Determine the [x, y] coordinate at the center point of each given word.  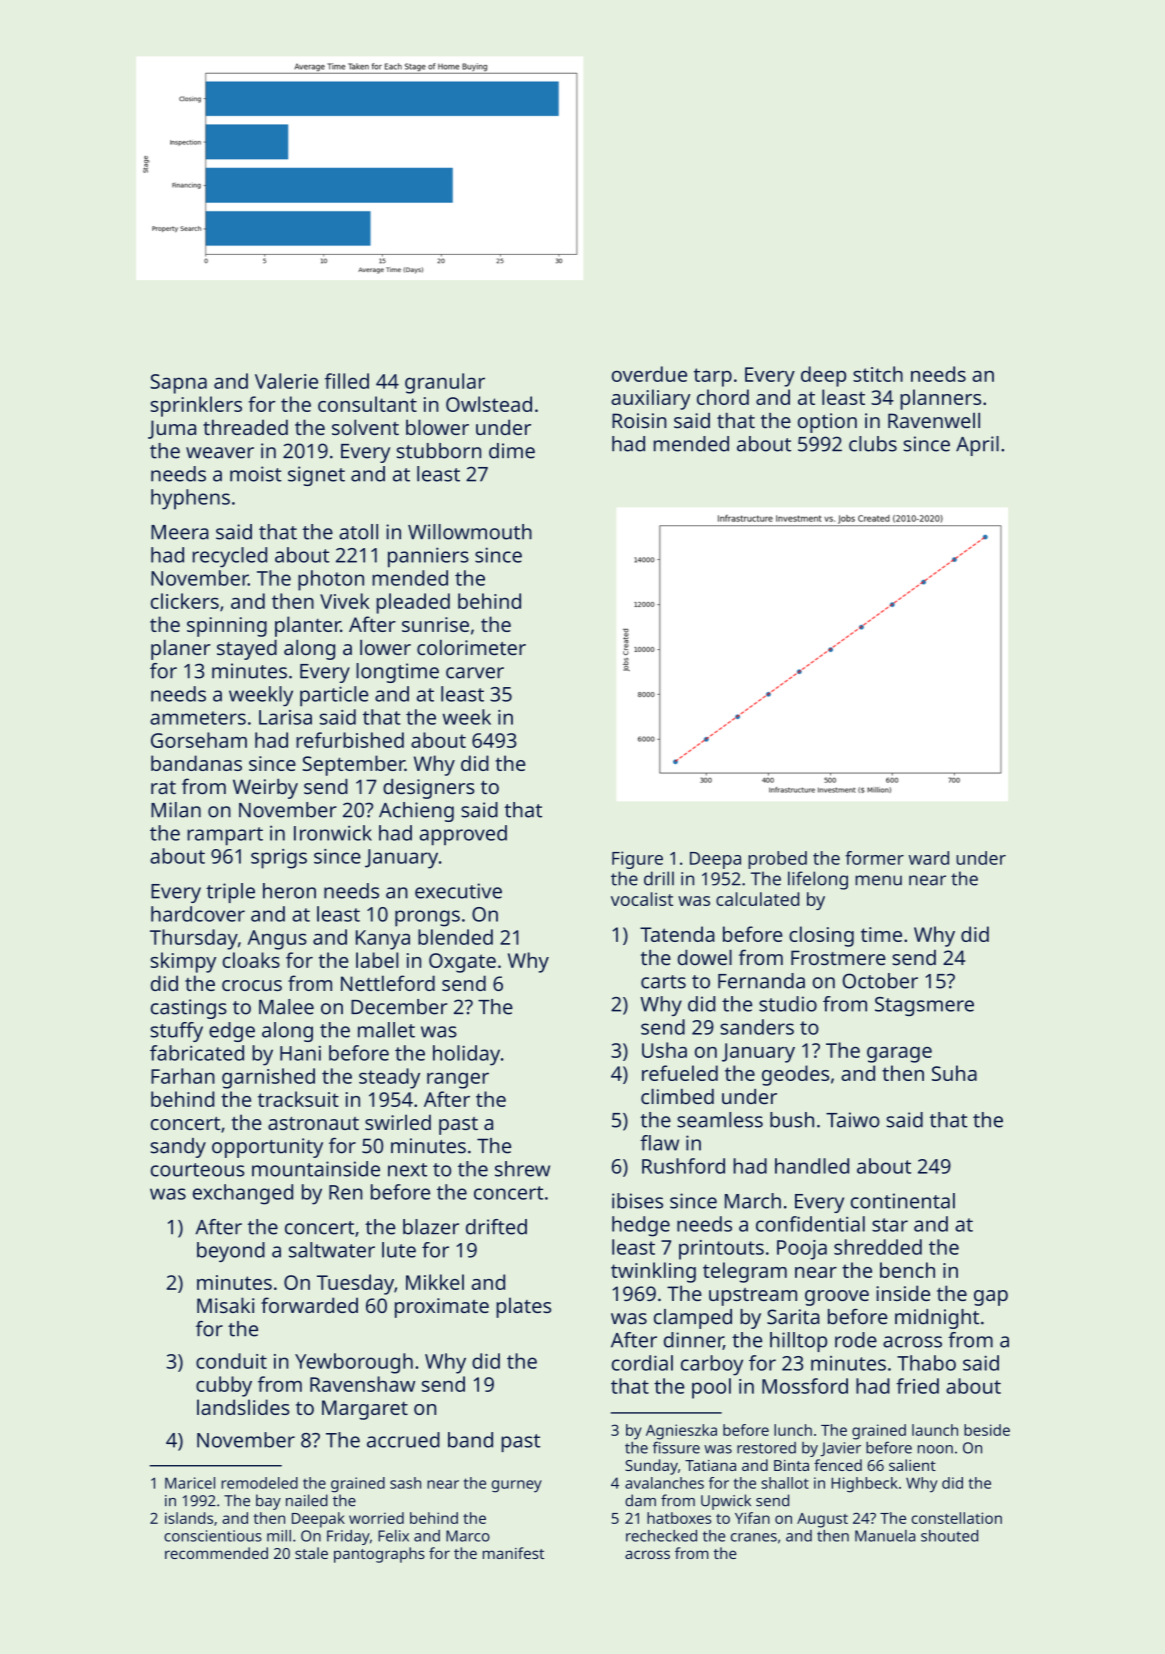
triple [230, 893]
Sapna [178, 384]
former [874, 858]
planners [940, 399]
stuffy [177, 1032]
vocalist [642, 899]
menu [878, 880]
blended [455, 937]
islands [189, 1518]
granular [445, 383]
